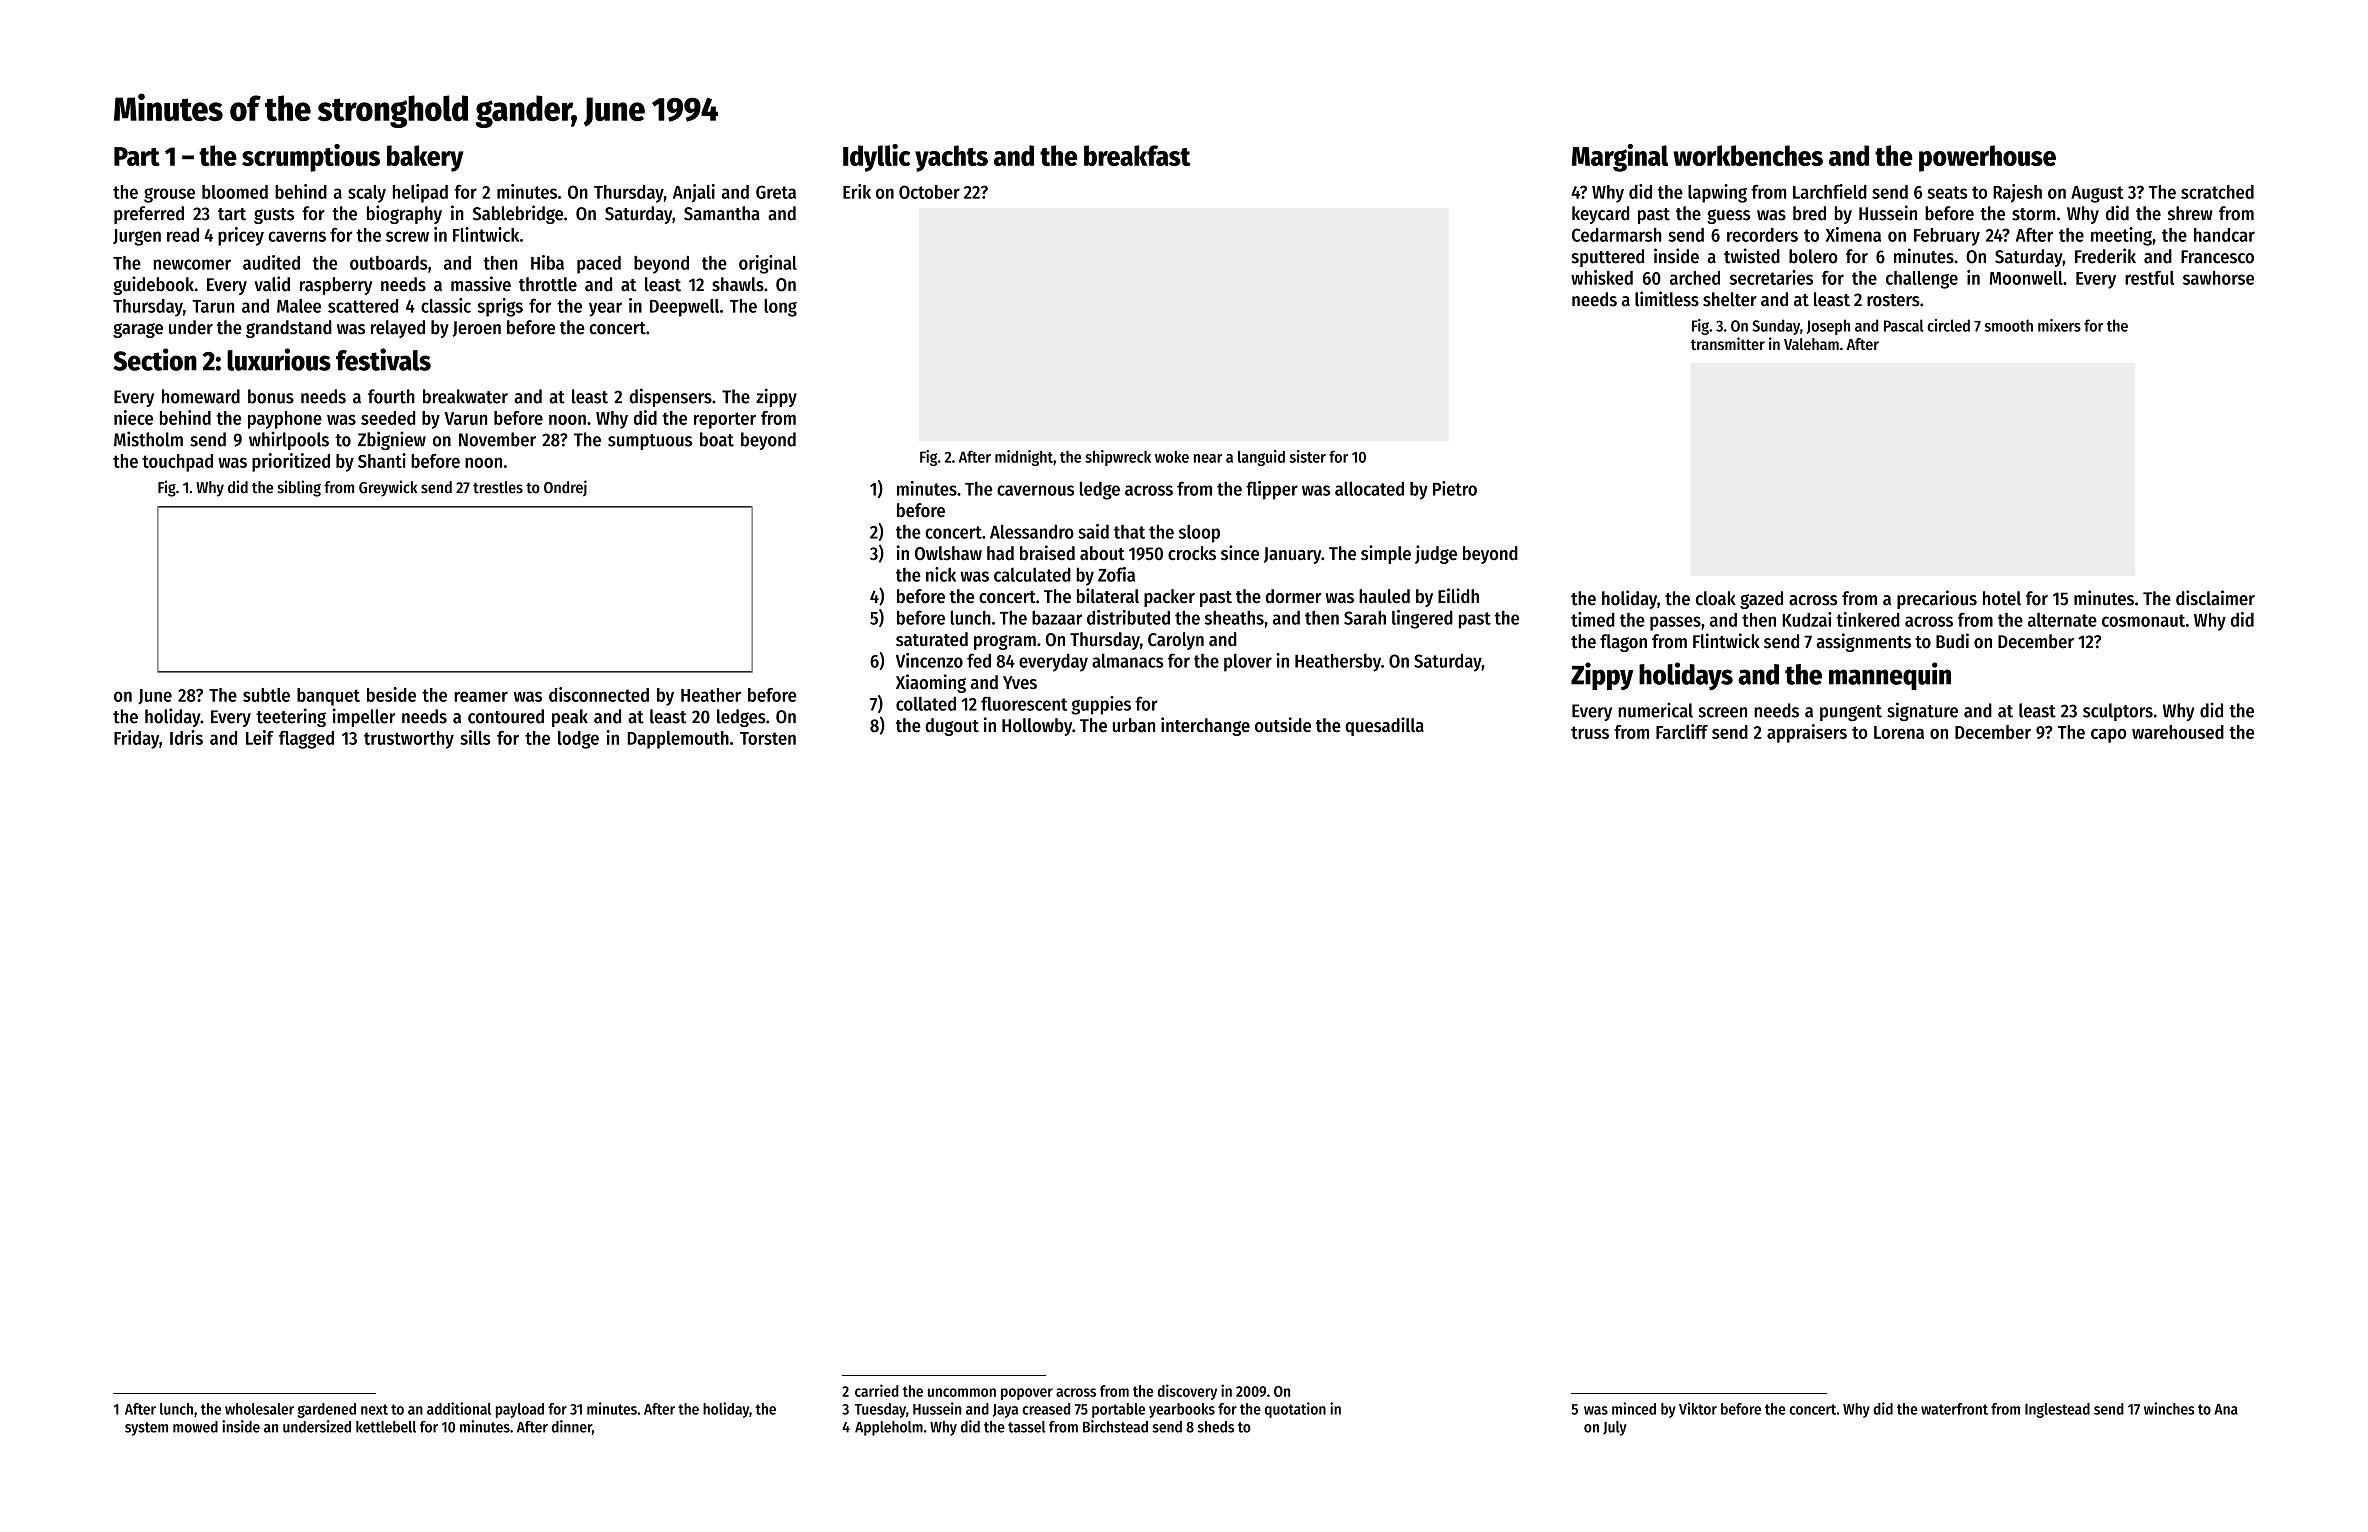 Image resolution: width=2368 pixels, height=1532 pixels. What do you see at coordinates (2217, 192) in the image?
I see `scratched` at bounding box center [2217, 192].
